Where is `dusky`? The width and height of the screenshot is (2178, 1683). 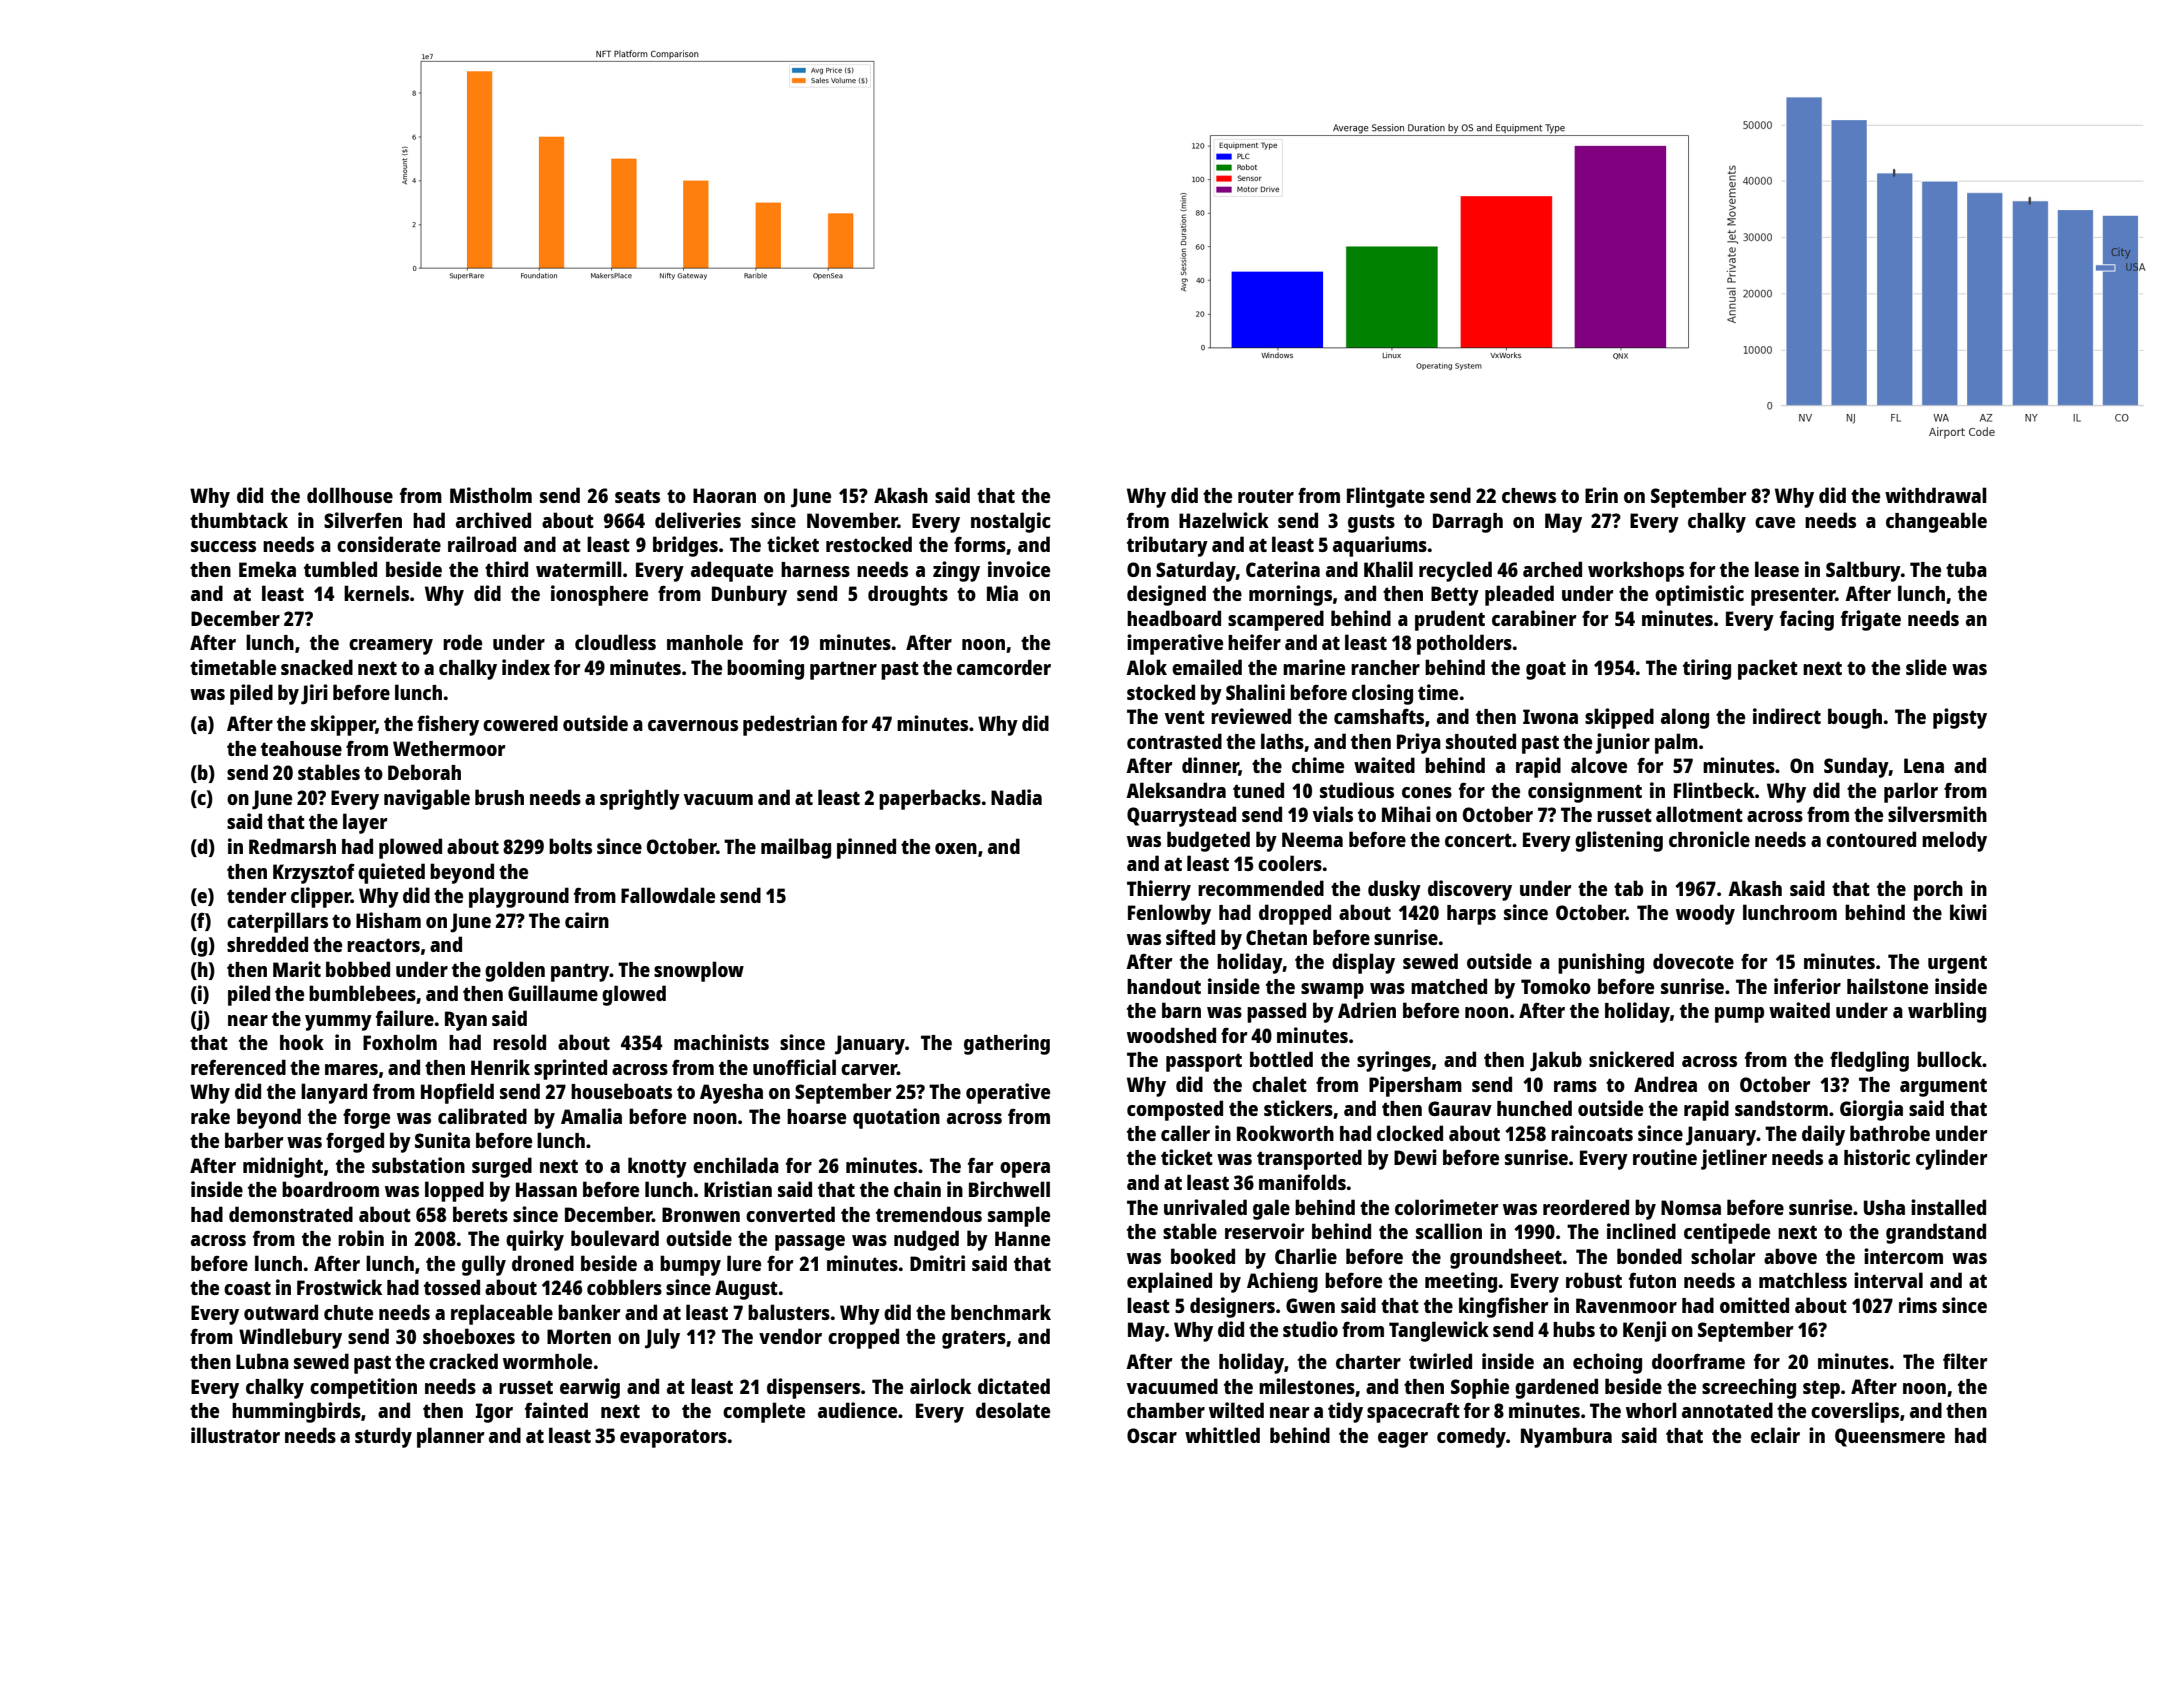
dusky is located at coordinates (1394, 890).
